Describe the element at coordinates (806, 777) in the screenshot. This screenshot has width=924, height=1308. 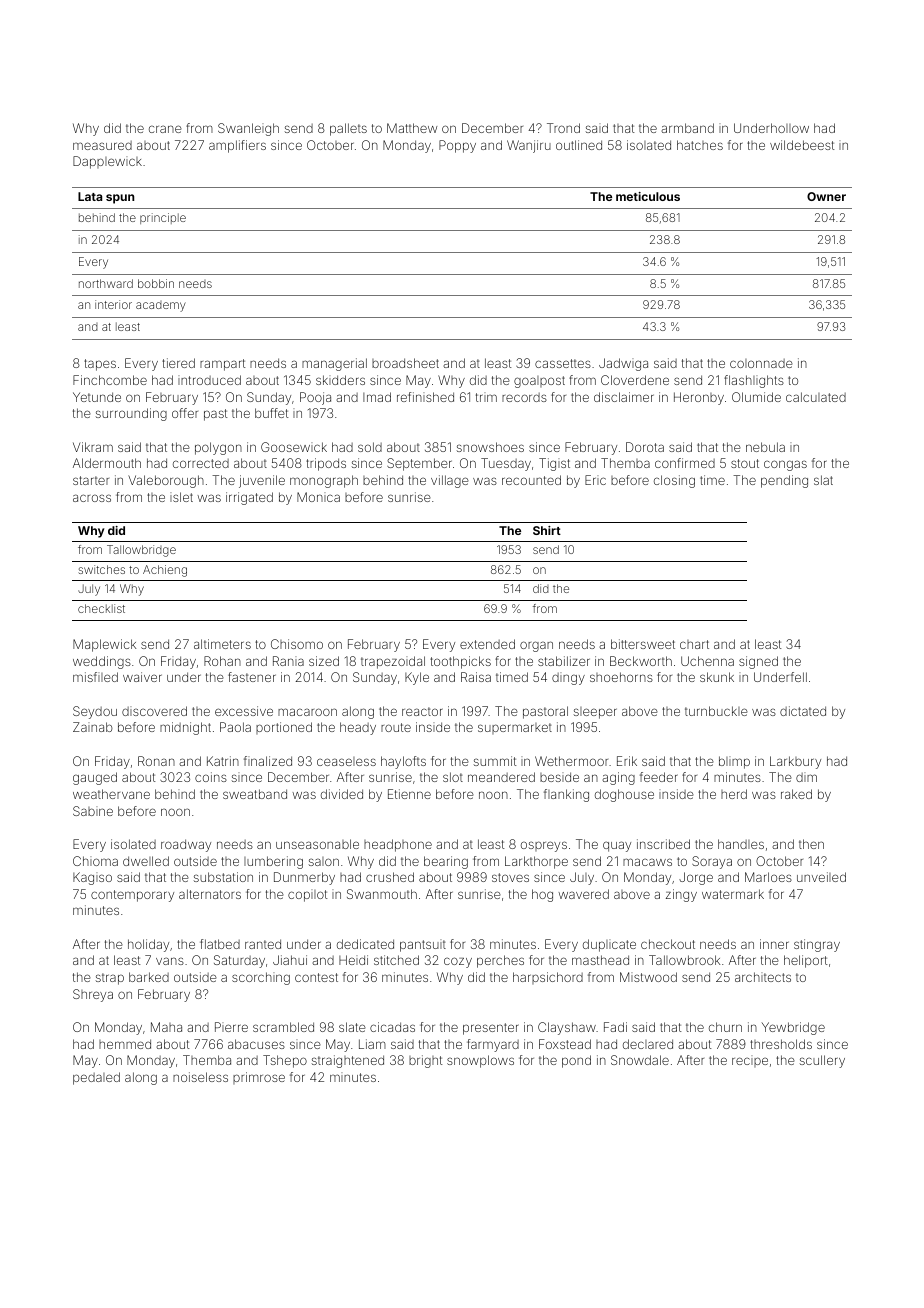
I see `dim` at that location.
